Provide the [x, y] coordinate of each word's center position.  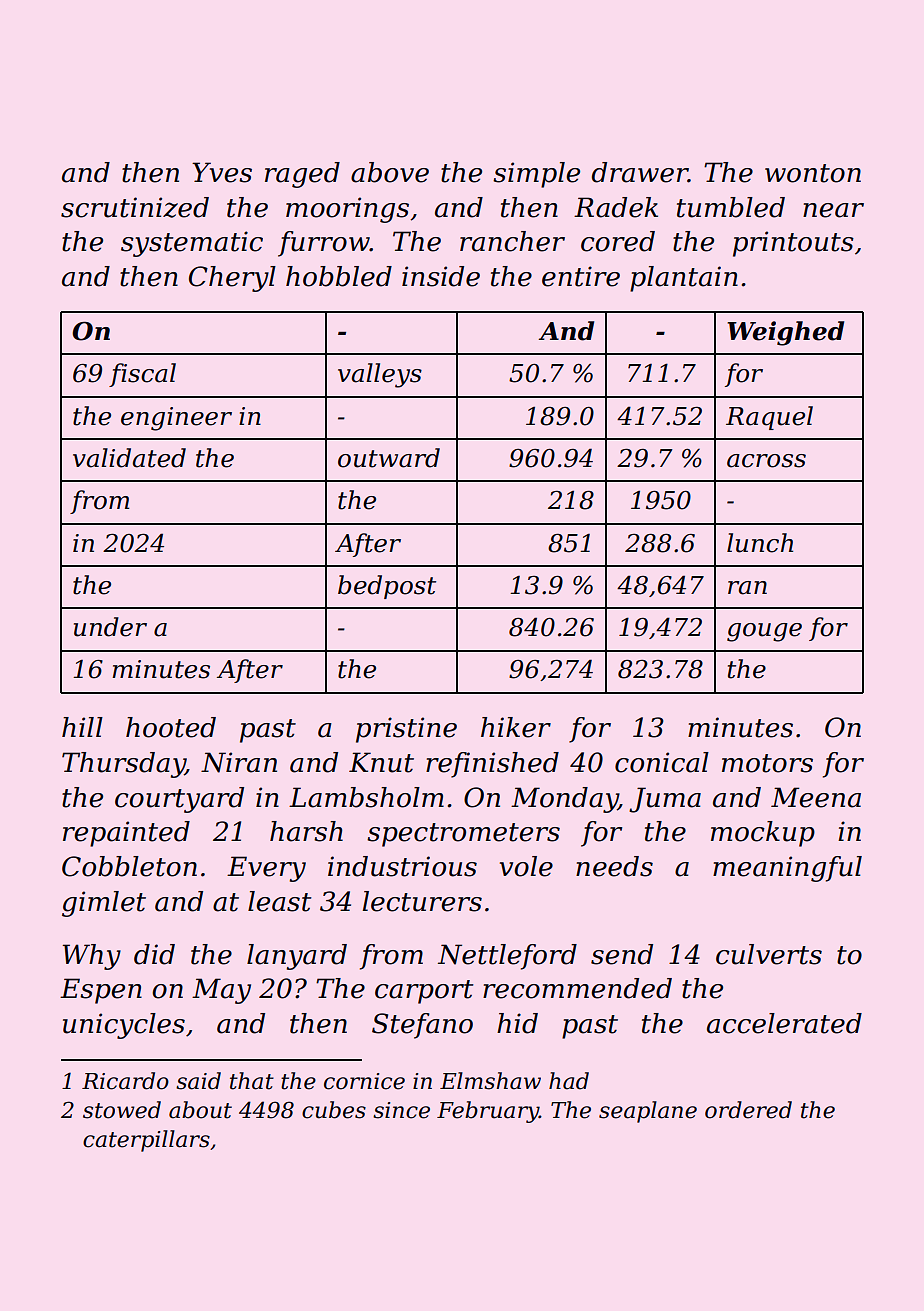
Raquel [769, 418]
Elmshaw [490, 1081]
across [766, 461]
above [390, 172]
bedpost [387, 587]
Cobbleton [129, 866]
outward [389, 458]
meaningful [787, 869]
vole [526, 866]
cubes [334, 1110]
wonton [813, 173]
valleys [380, 375]
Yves [222, 172]
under [110, 627]
